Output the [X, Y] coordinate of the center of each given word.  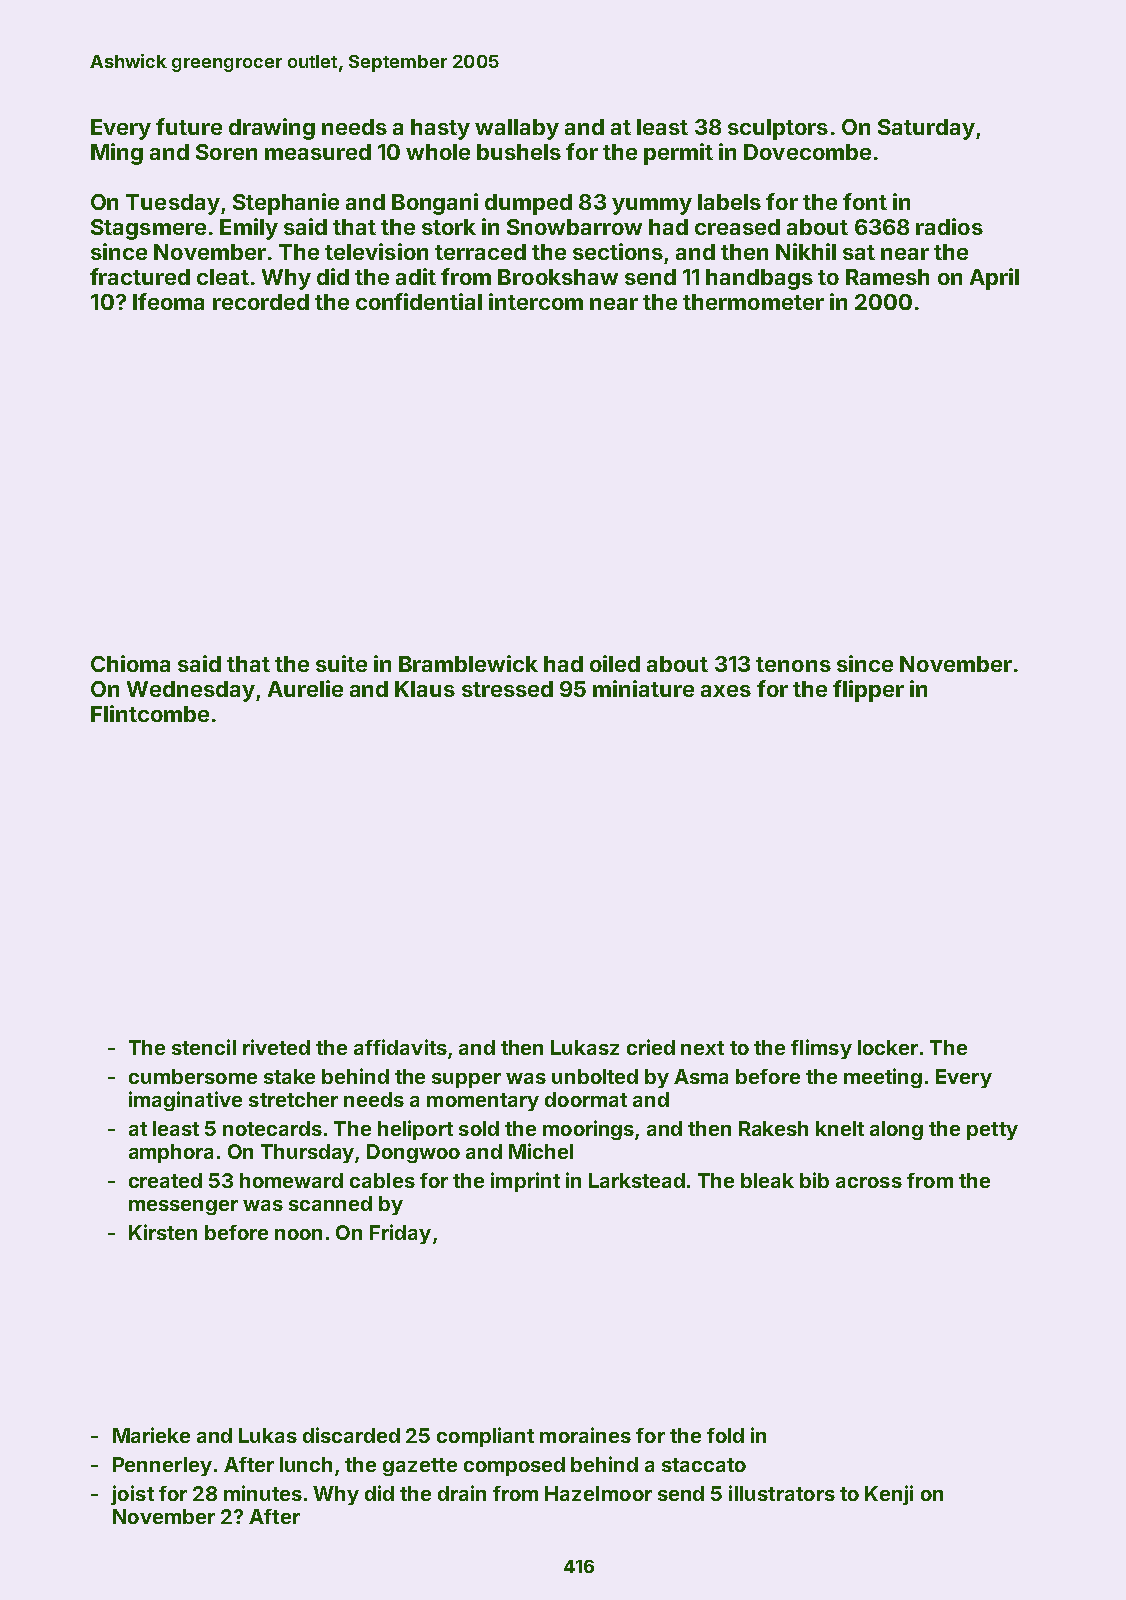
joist [132, 1495]
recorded [261, 302]
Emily [249, 229]
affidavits [400, 1047]
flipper [868, 691]
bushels [519, 152]
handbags [759, 279]
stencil [204, 1047]
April [994, 279]
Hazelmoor [598, 1493]
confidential [419, 301]
